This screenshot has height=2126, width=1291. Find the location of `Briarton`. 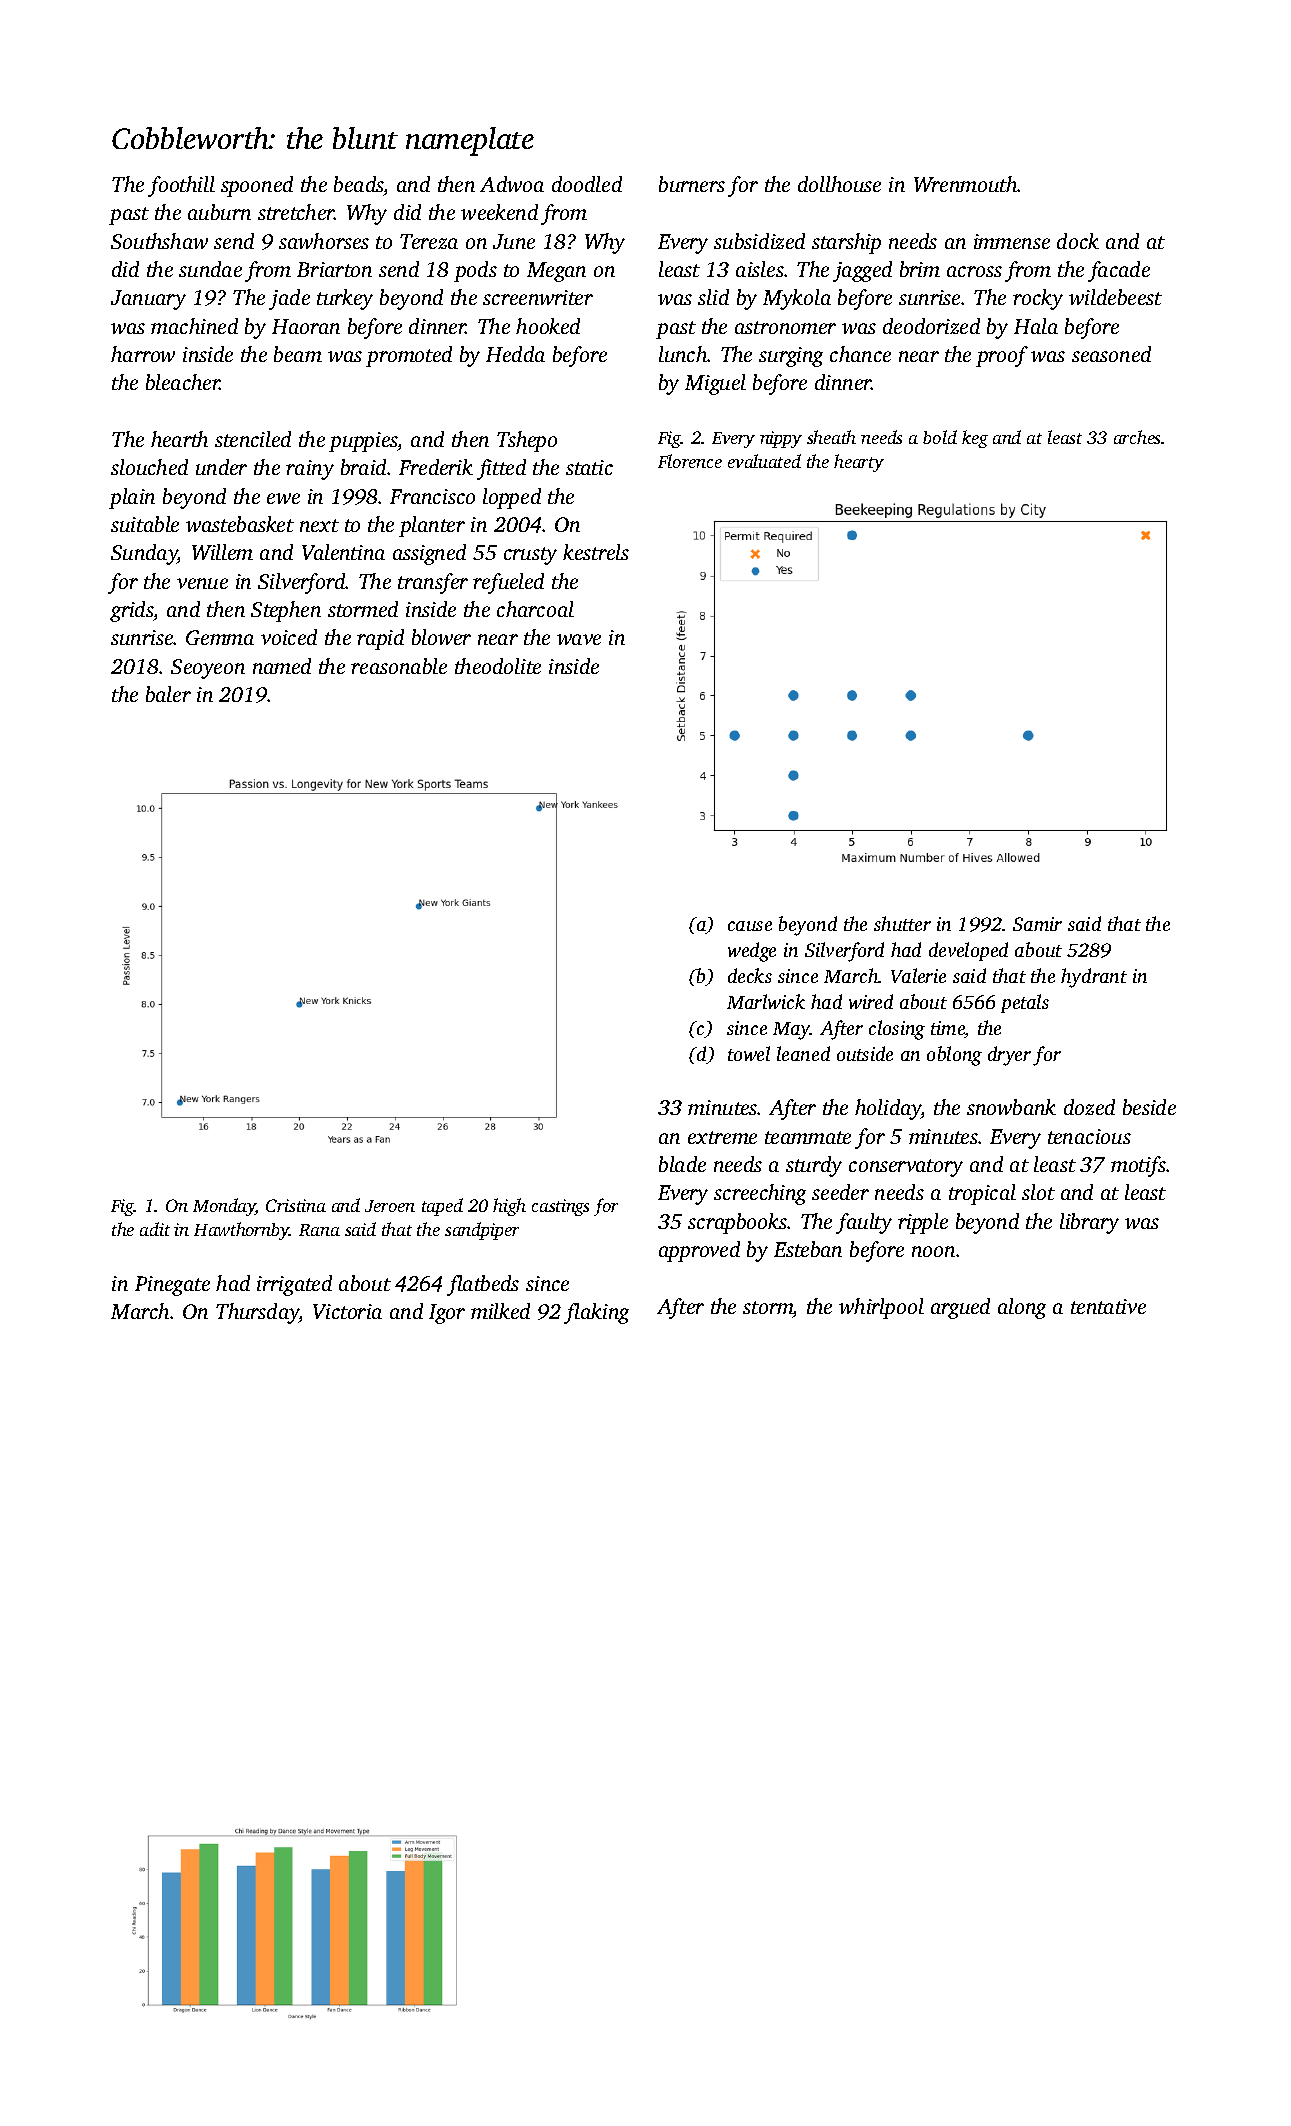

Briarton is located at coordinates (334, 269).
